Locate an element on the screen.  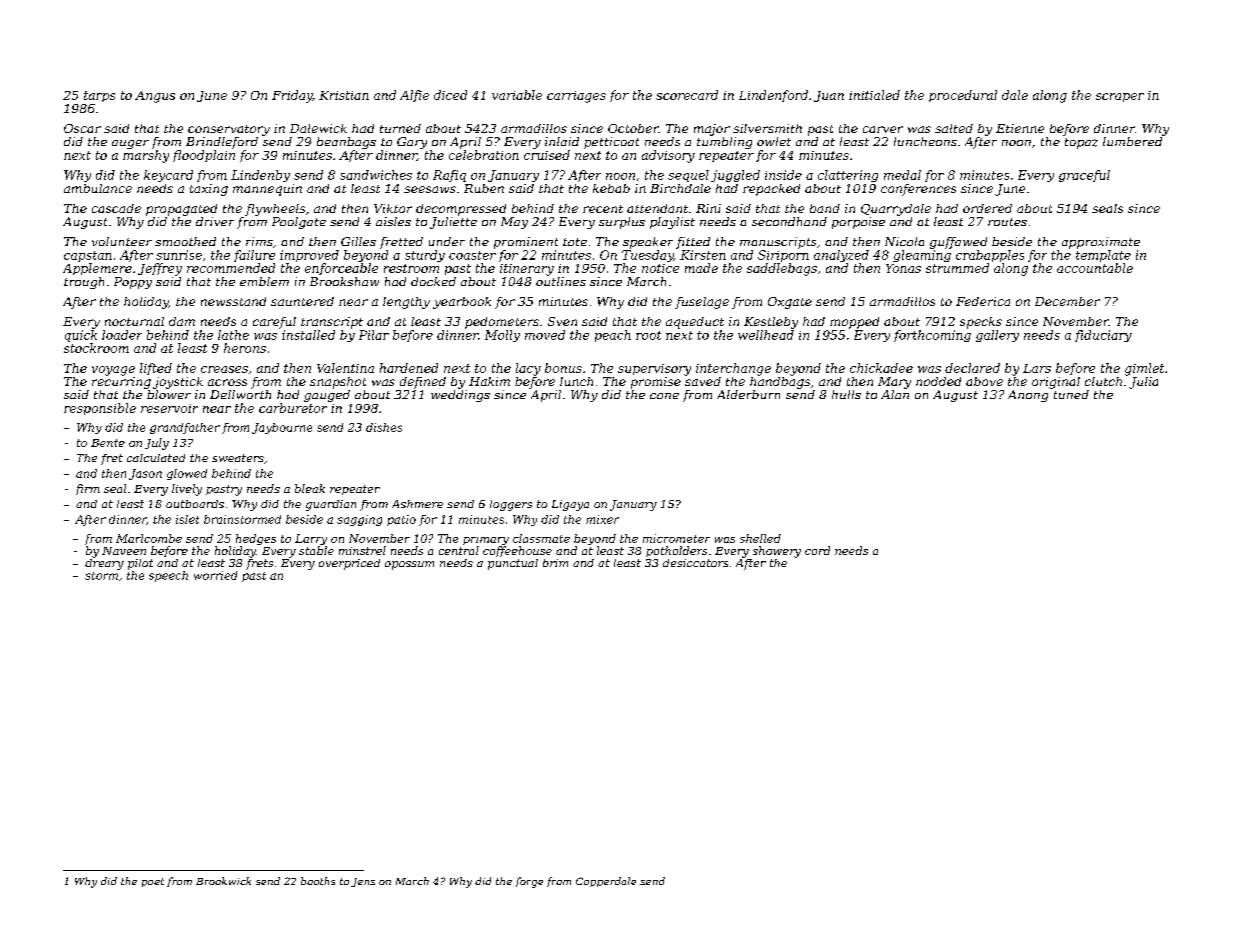
template is located at coordinates (1103, 256).
